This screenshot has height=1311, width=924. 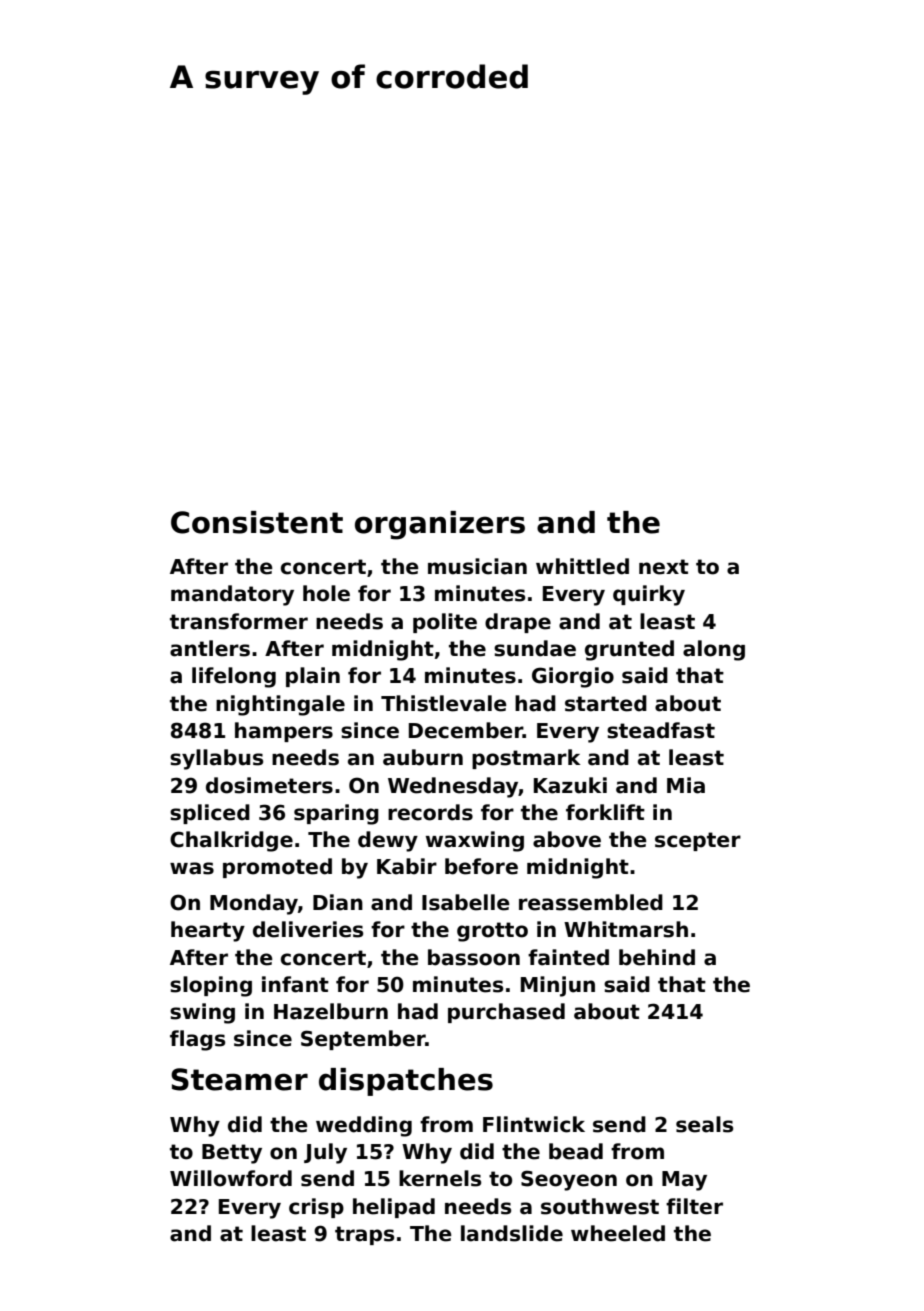 What do you see at coordinates (698, 841) in the screenshot?
I see `scepter` at bounding box center [698, 841].
